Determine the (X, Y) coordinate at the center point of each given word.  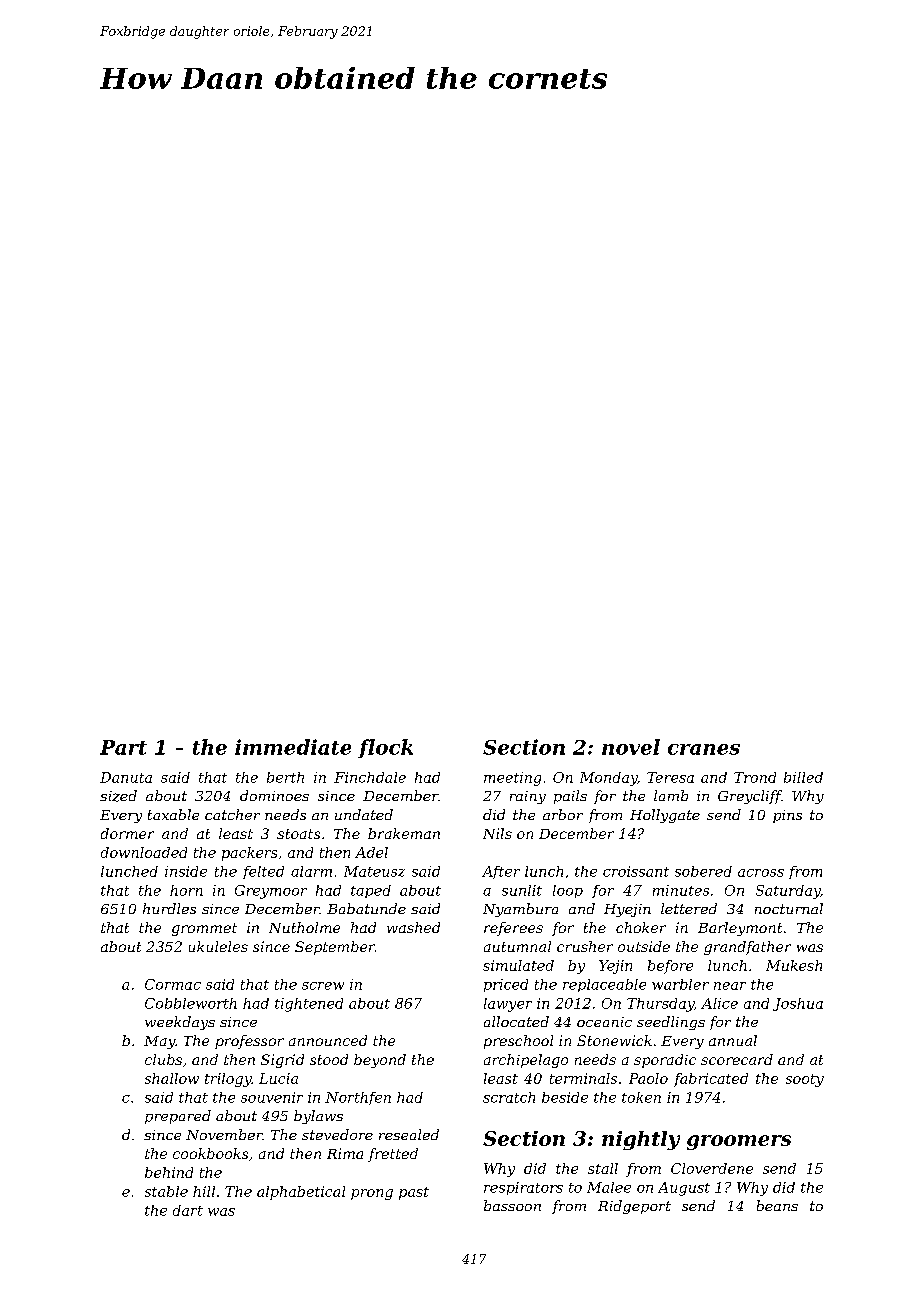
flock (385, 748)
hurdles (169, 908)
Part (123, 747)
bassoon (512, 1205)
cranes (704, 749)
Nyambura (520, 910)
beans (777, 1205)
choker (641, 927)
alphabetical (301, 1193)
